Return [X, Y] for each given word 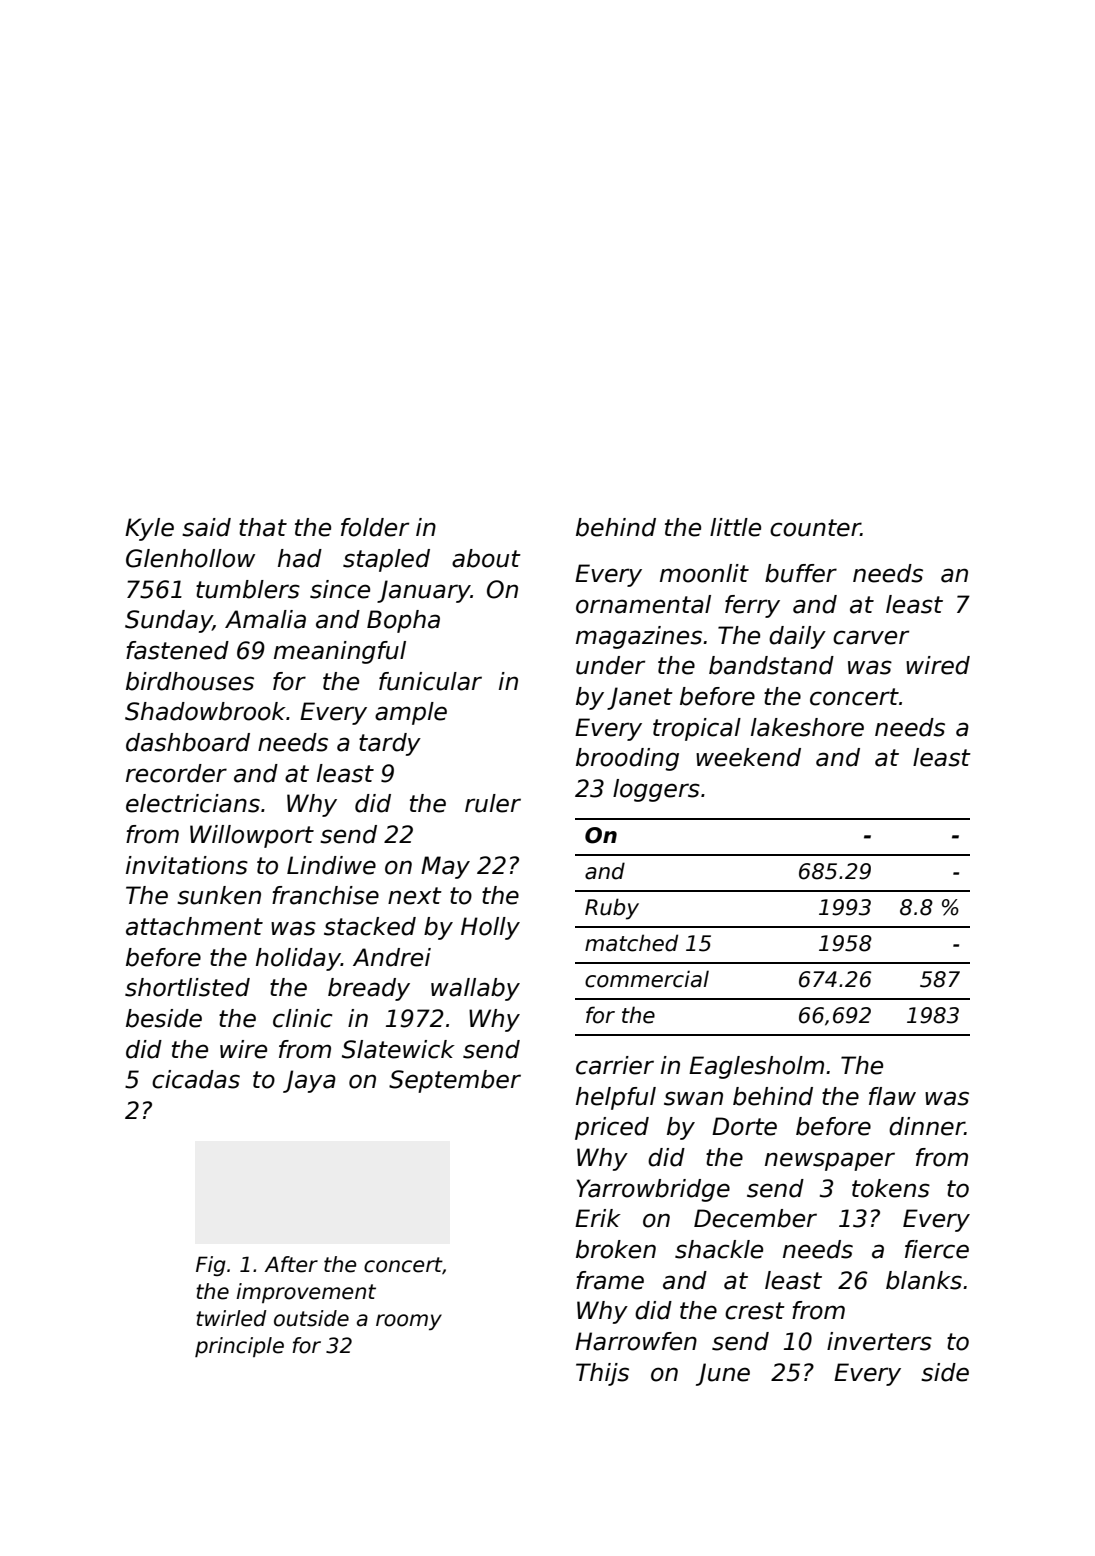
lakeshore [807, 727]
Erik [598, 1218]
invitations [187, 865]
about [486, 558]
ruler [493, 803]
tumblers [248, 589]
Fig [211, 1266]
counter [815, 528]
